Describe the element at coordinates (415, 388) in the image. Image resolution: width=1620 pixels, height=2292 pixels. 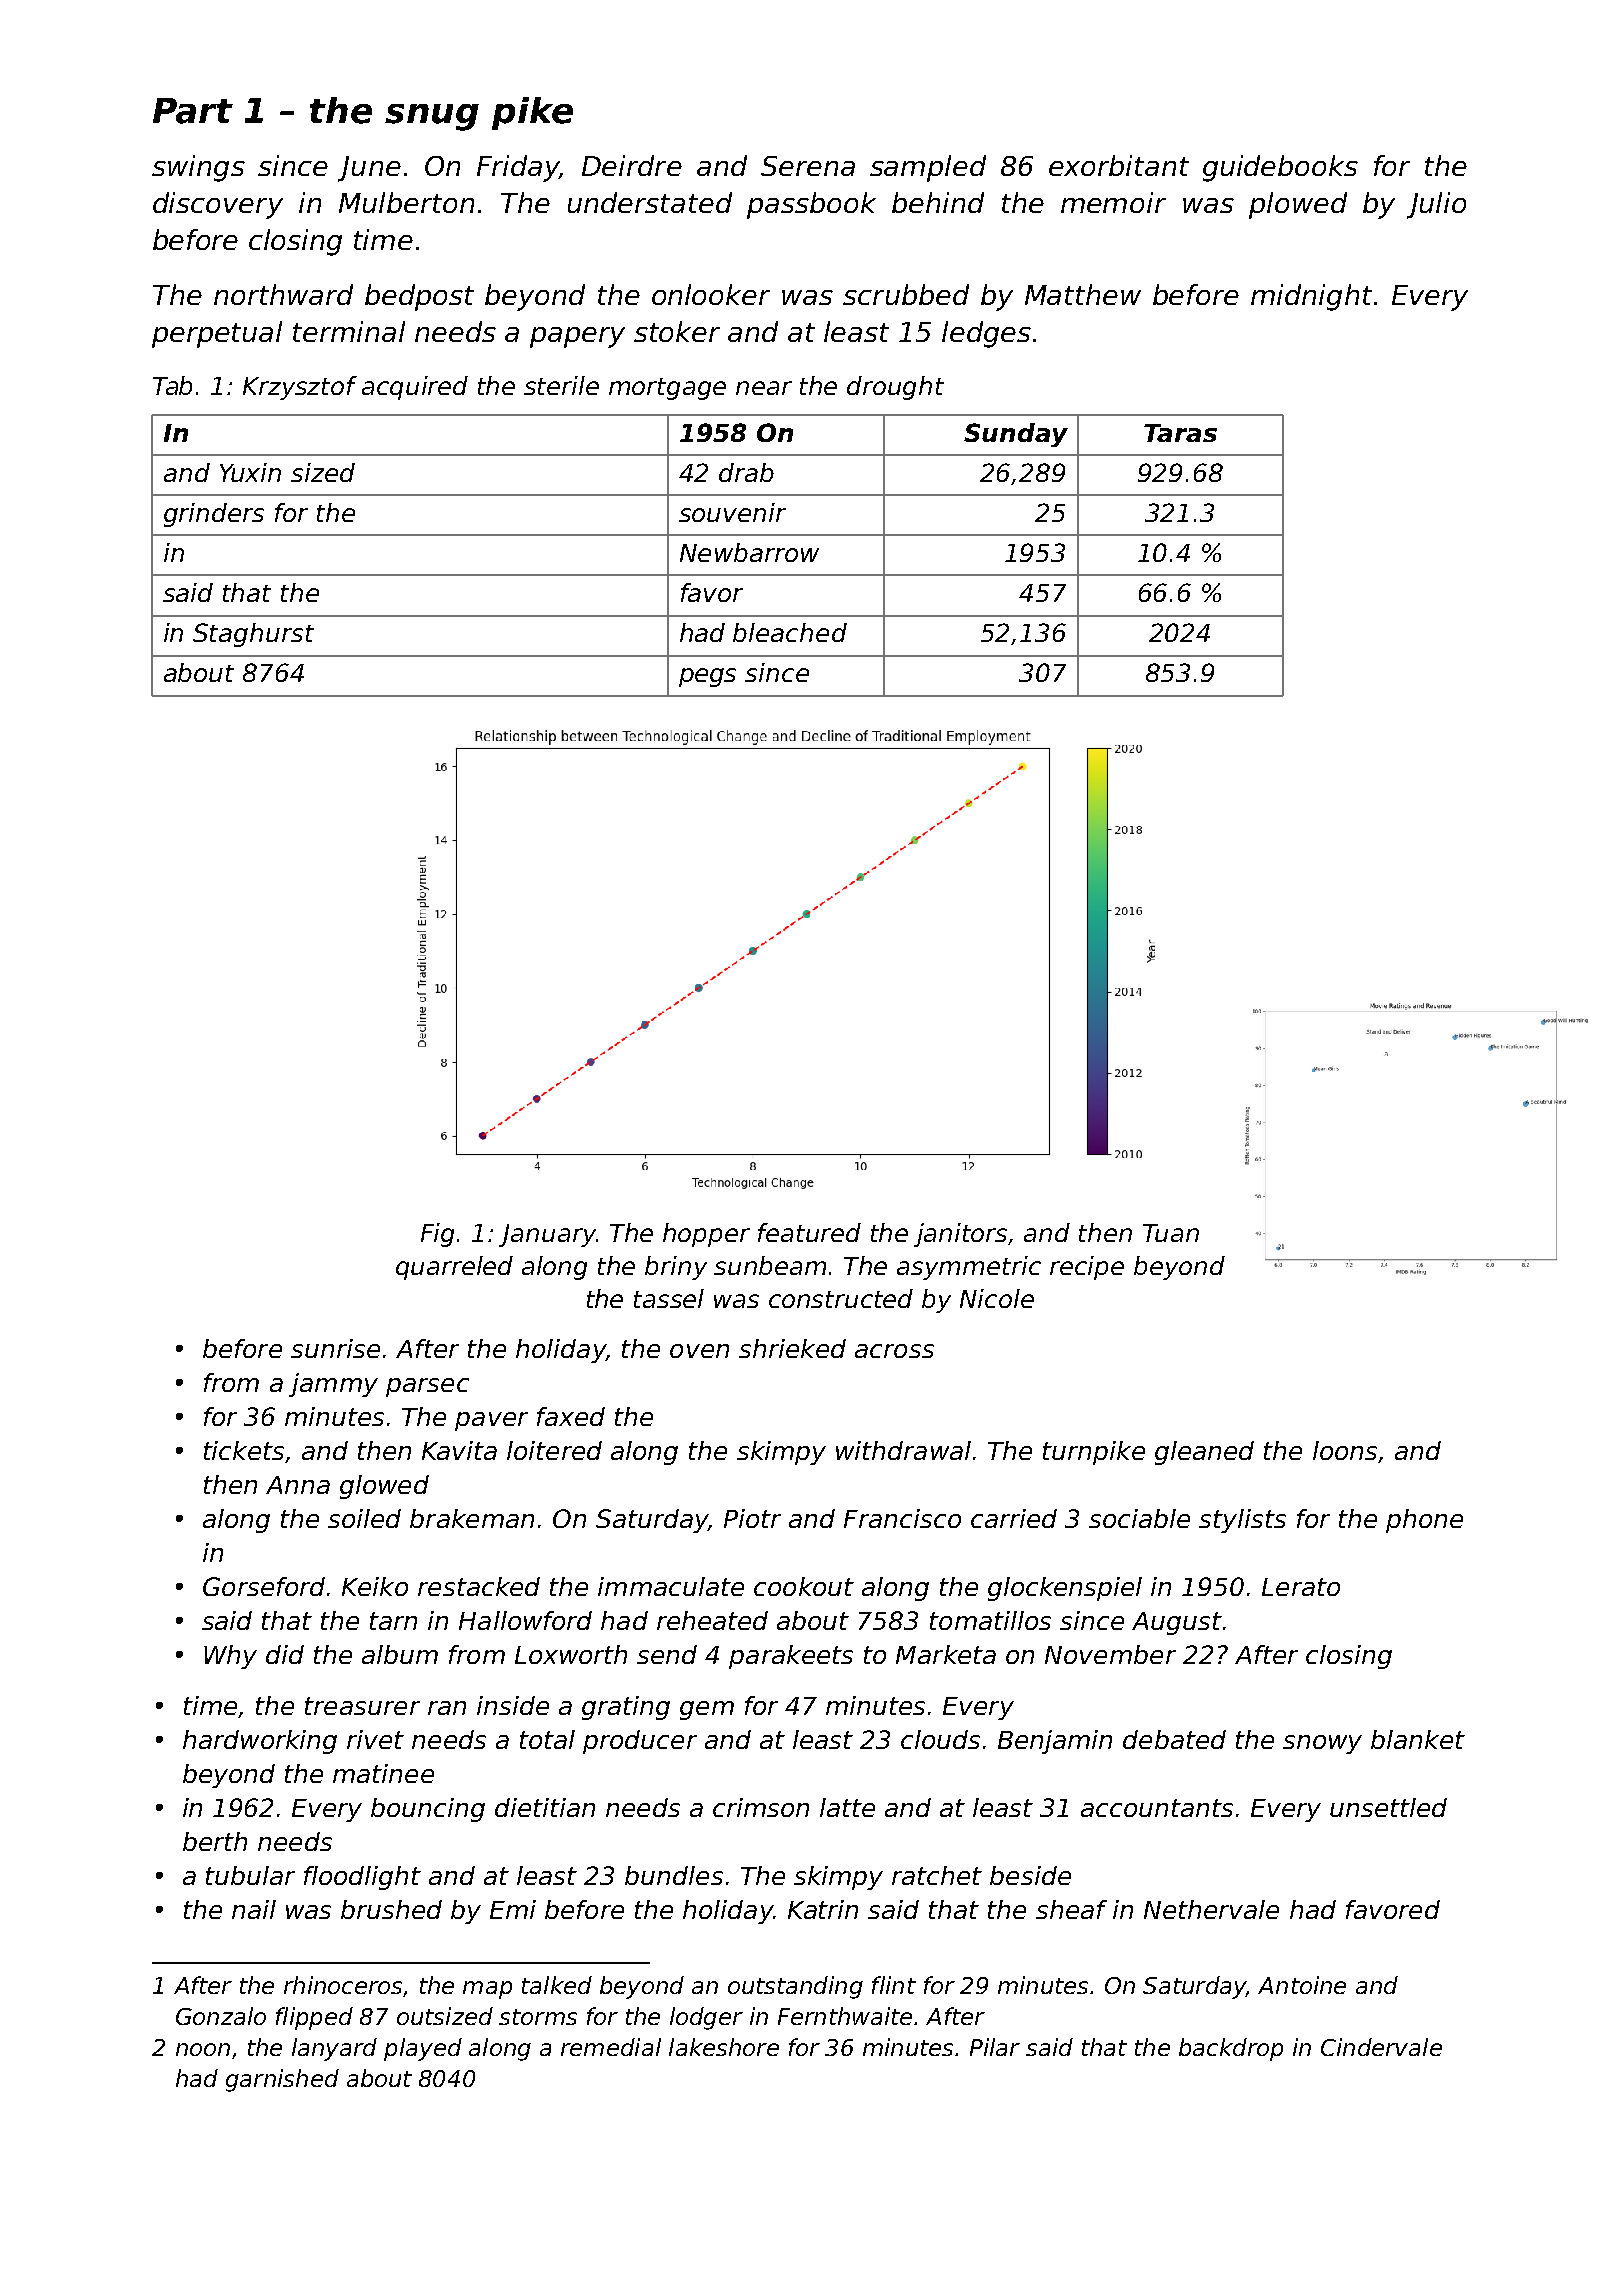
I see `acquired` at that location.
